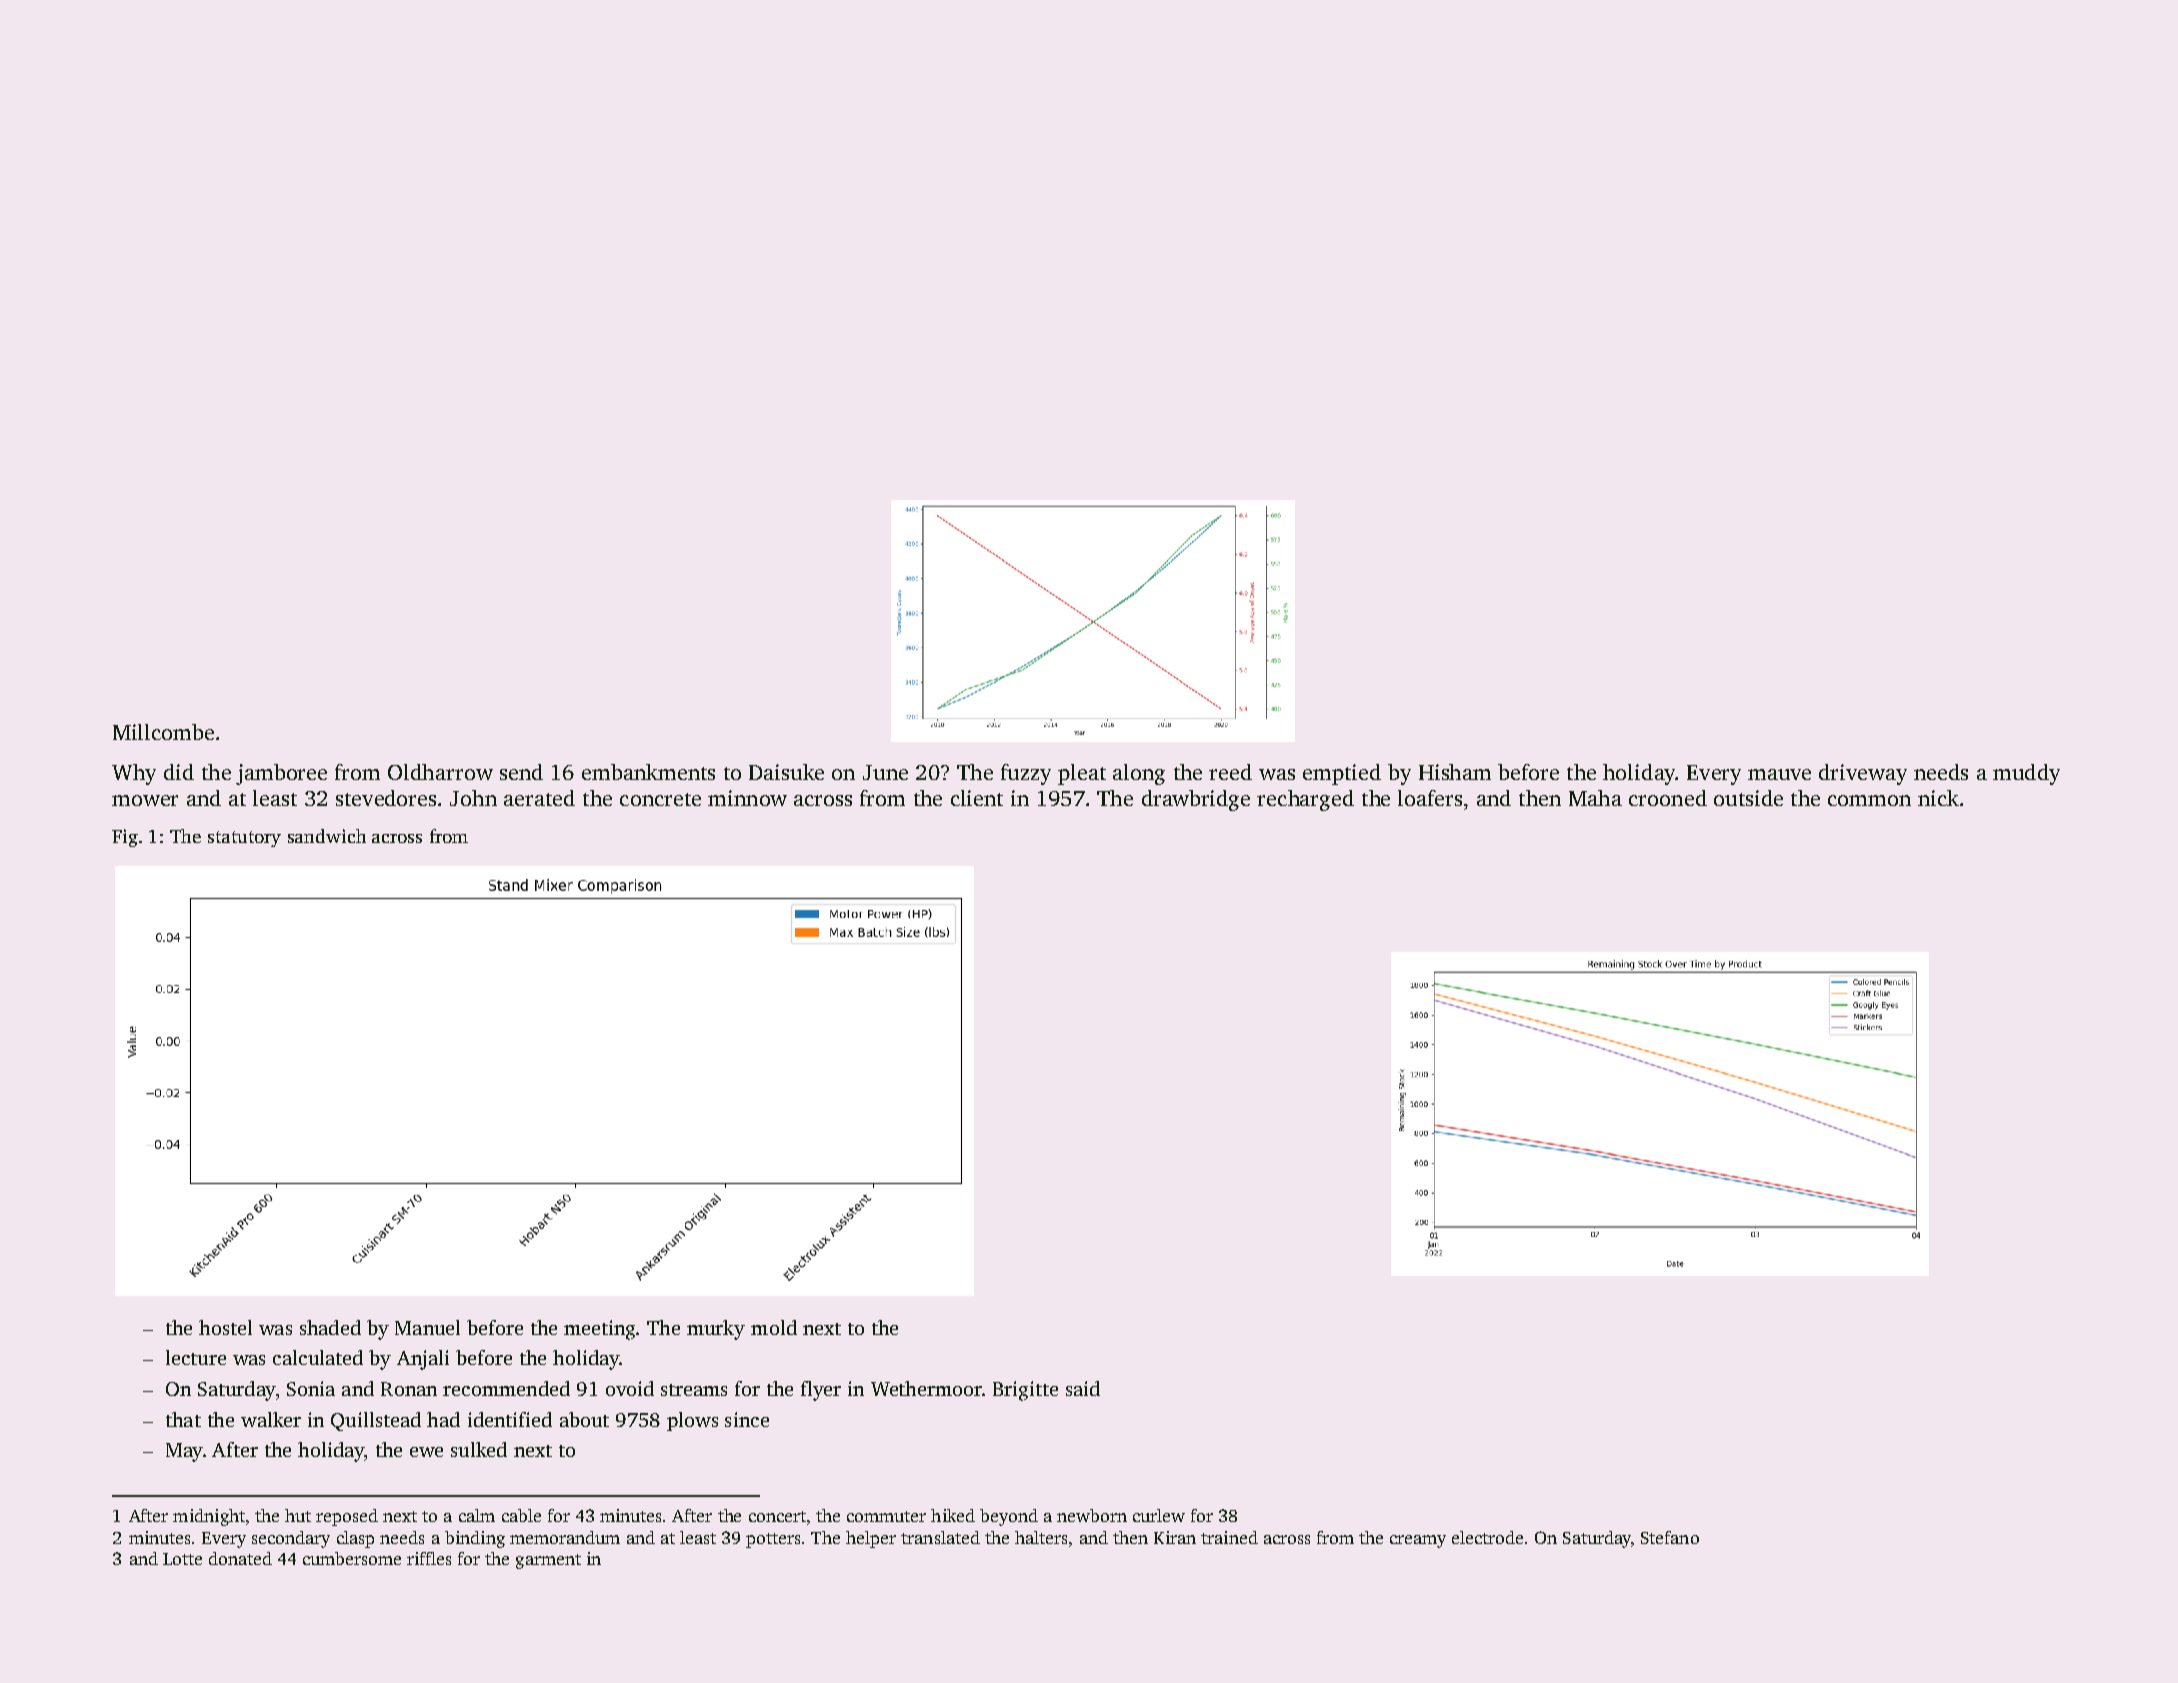  What do you see at coordinates (426, 1452) in the screenshot?
I see `ewe` at bounding box center [426, 1452].
